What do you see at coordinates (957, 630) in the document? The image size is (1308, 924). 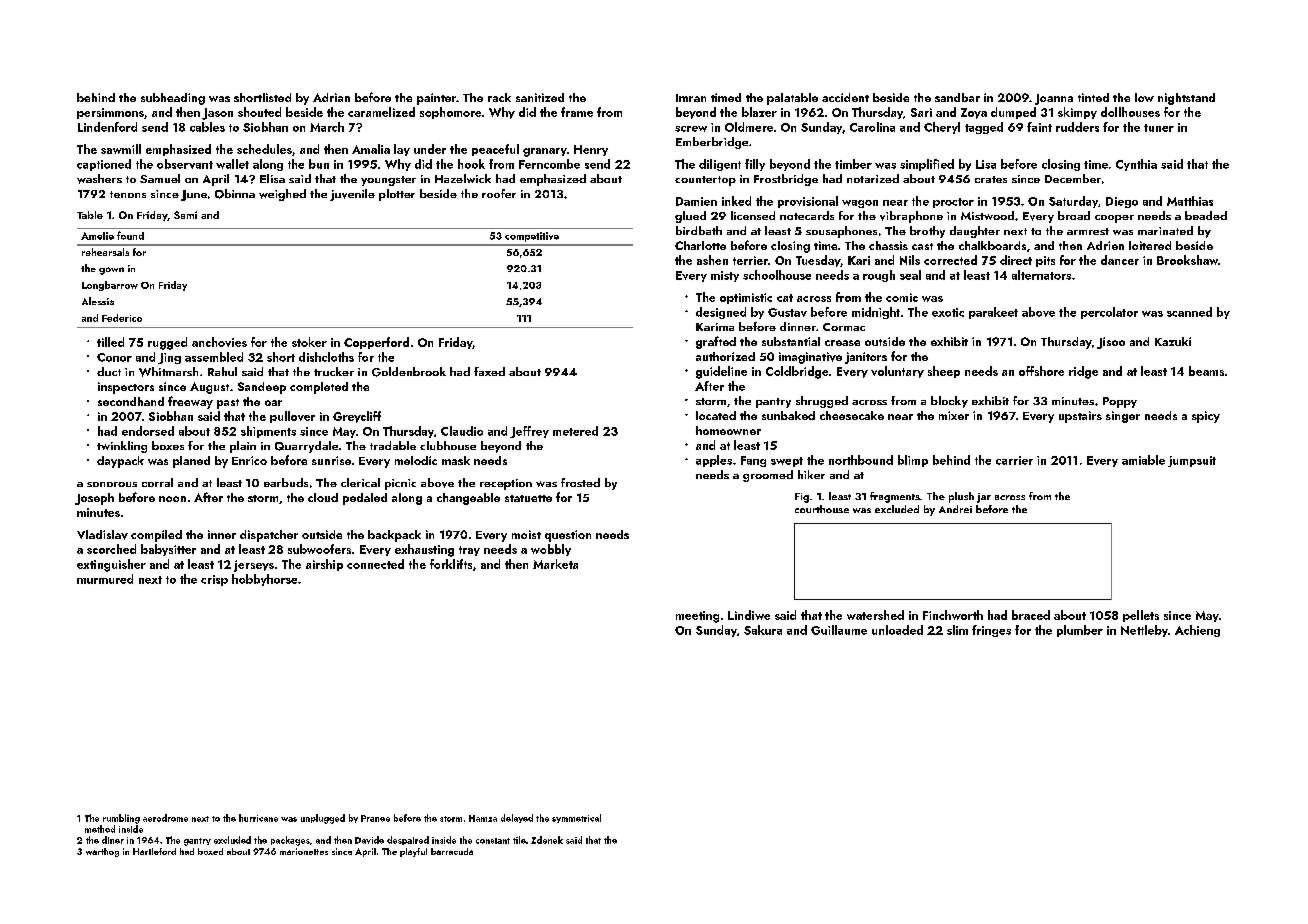 I see `slim` at bounding box center [957, 630].
